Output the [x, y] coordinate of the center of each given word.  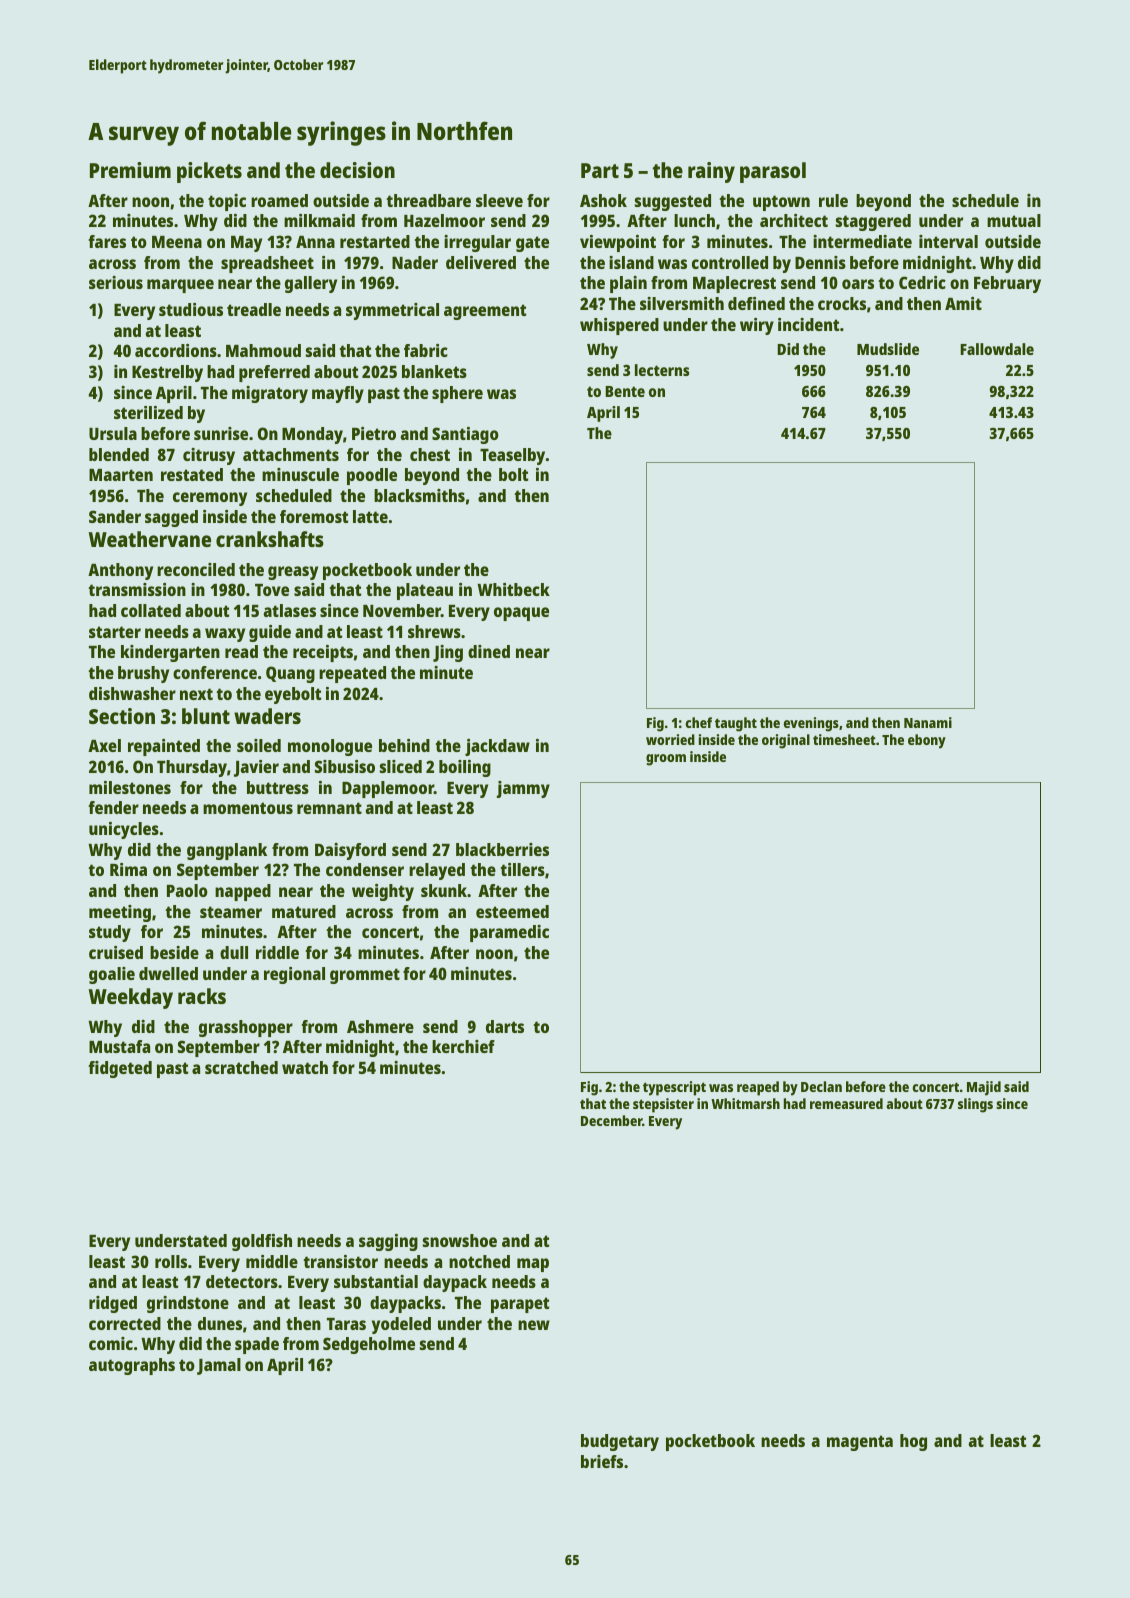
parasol [773, 172]
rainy [711, 172]
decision [357, 170]
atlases [290, 610]
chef [699, 722]
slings [975, 1105]
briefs [602, 1461]
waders [267, 716]
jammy [523, 789]
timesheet [844, 739]
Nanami [928, 722]
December [611, 1120]
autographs [132, 1366]
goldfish [262, 1242]
